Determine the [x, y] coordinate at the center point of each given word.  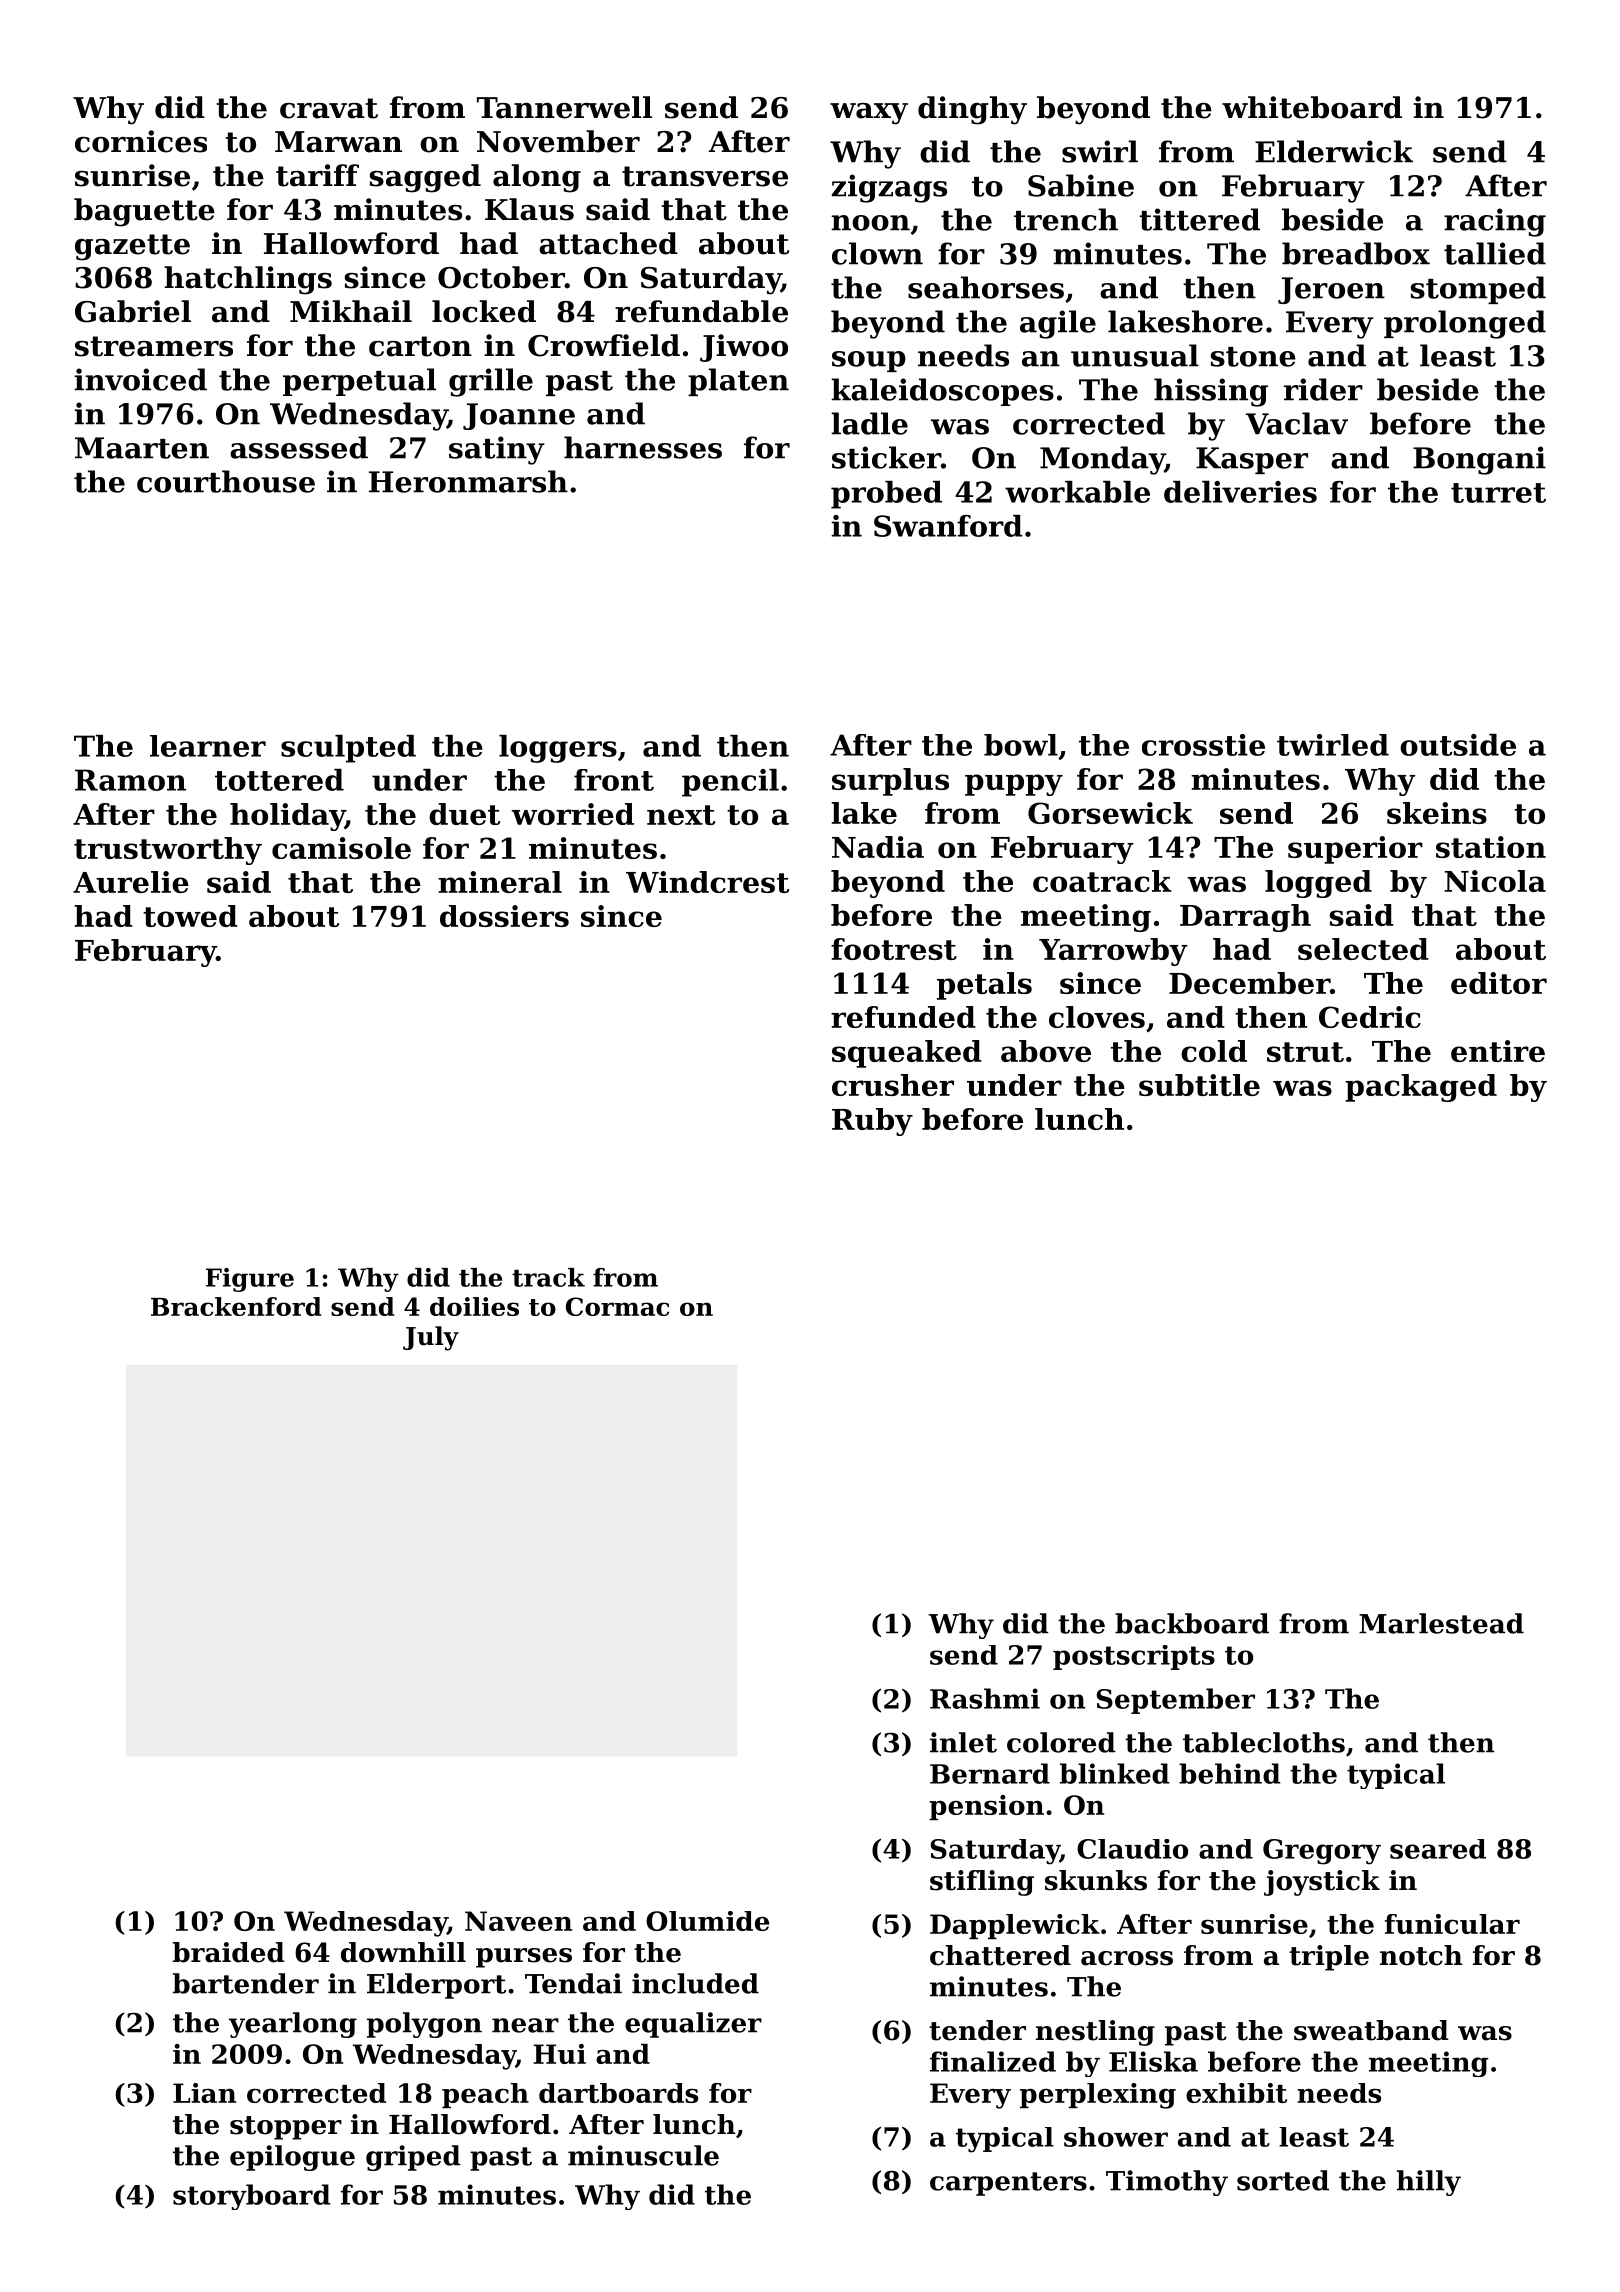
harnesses [643, 447]
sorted [1283, 2180]
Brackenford [236, 1306]
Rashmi [985, 1698]
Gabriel [133, 311]
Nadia [878, 847]
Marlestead [1441, 1623]
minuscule [643, 2155]
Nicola [1495, 881]
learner [208, 746]
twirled [1333, 745]
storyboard [252, 2197]
